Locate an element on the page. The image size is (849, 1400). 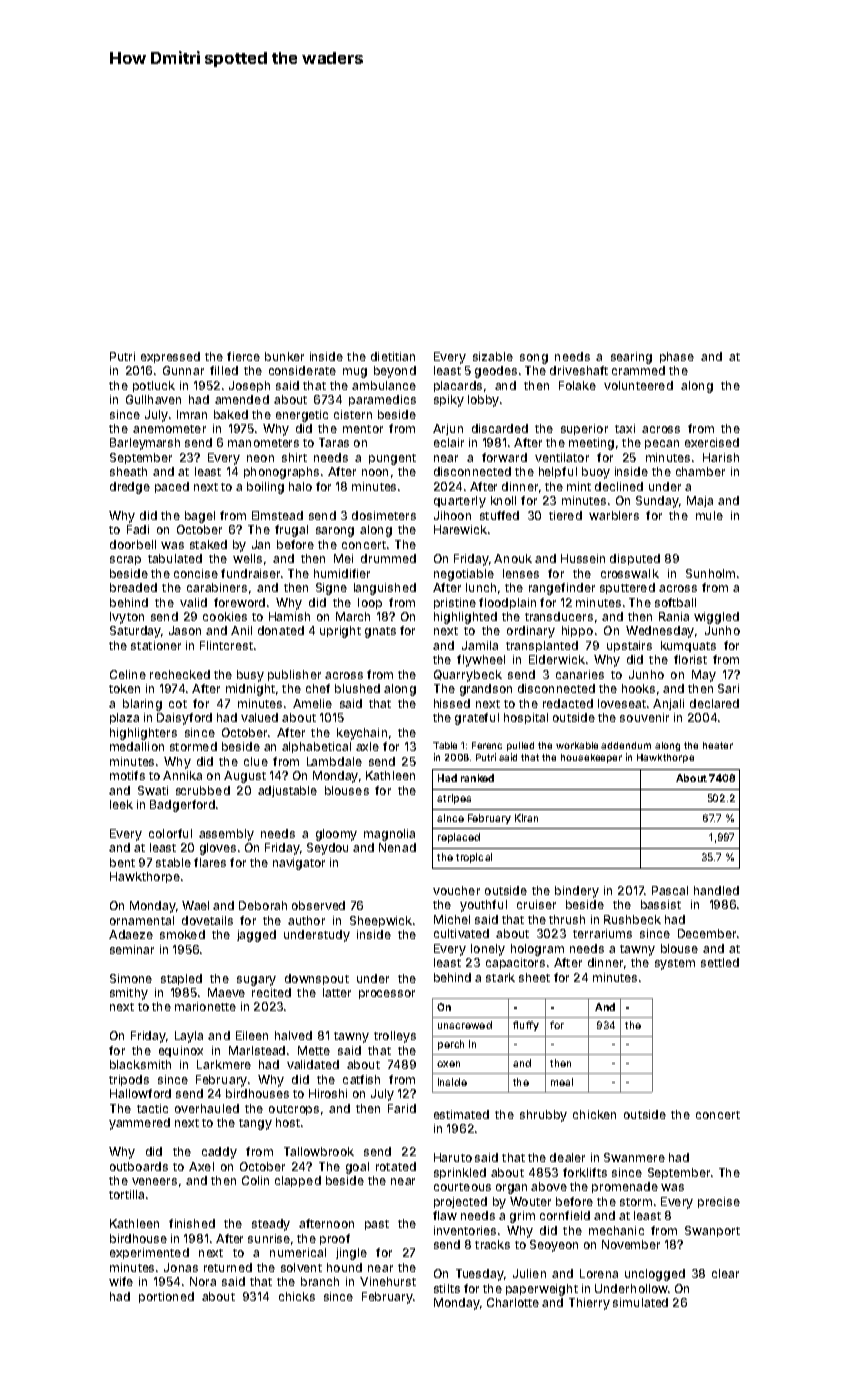
declared is located at coordinates (714, 703).
